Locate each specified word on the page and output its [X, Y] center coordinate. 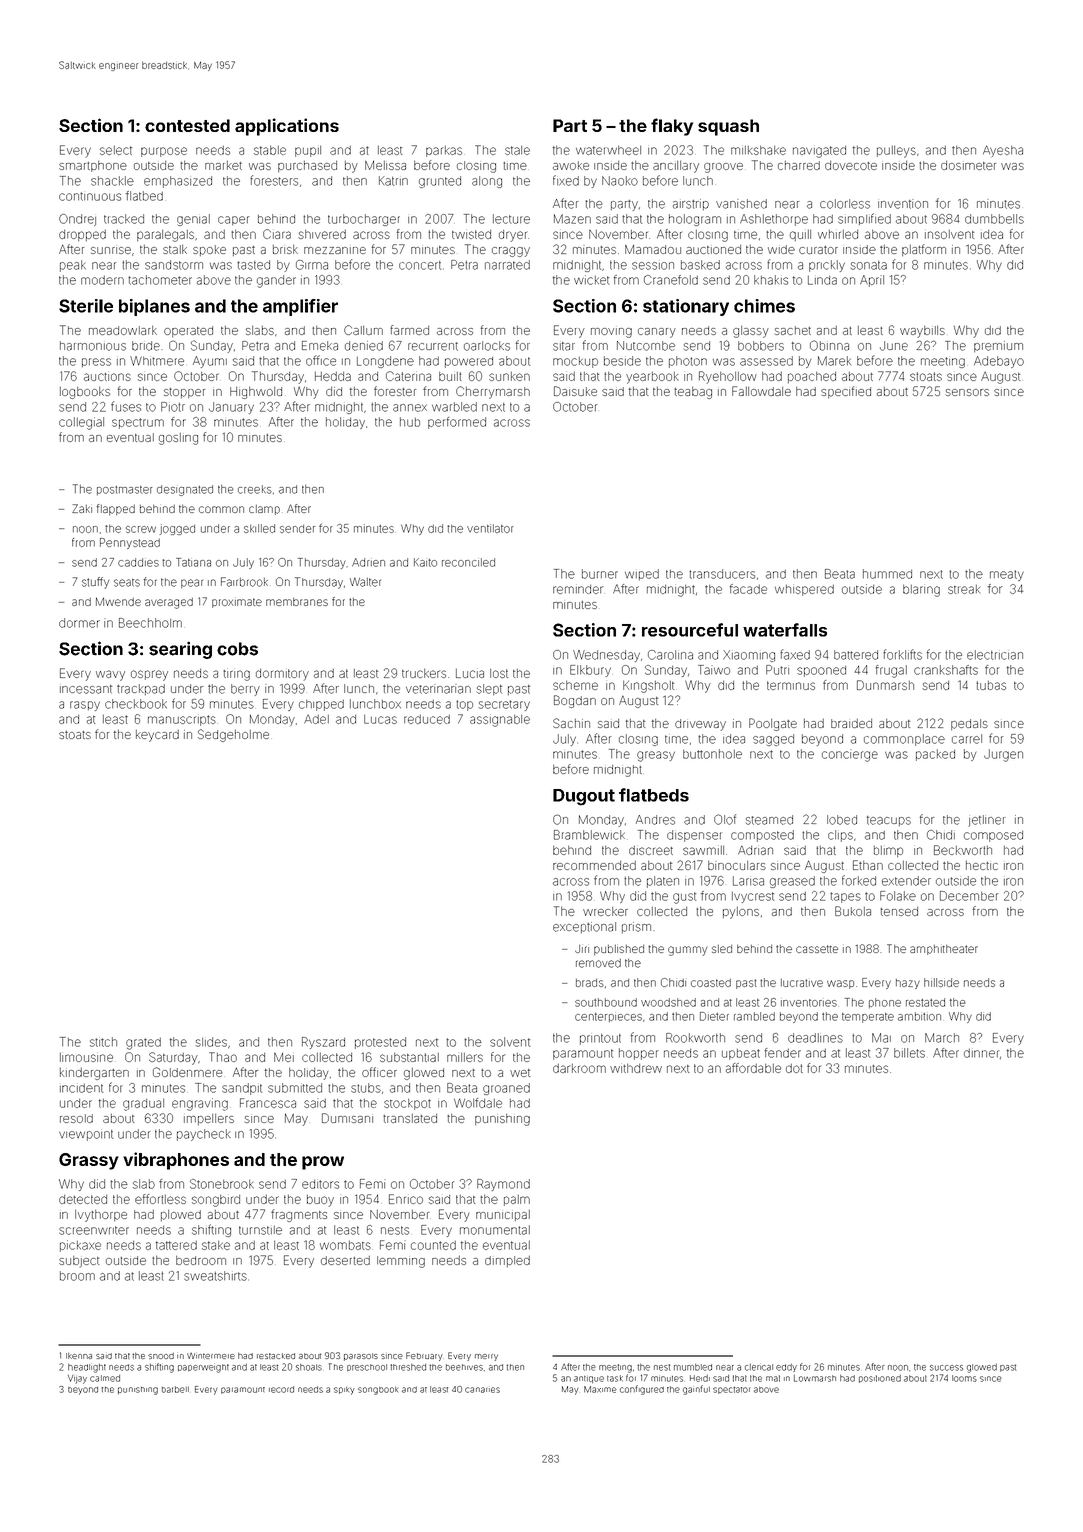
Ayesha [1003, 151]
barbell [175, 1389]
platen [663, 882]
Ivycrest [753, 897]
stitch [103, 1042]
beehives [464, 1367]
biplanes [154, 307]
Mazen [572, 219]
